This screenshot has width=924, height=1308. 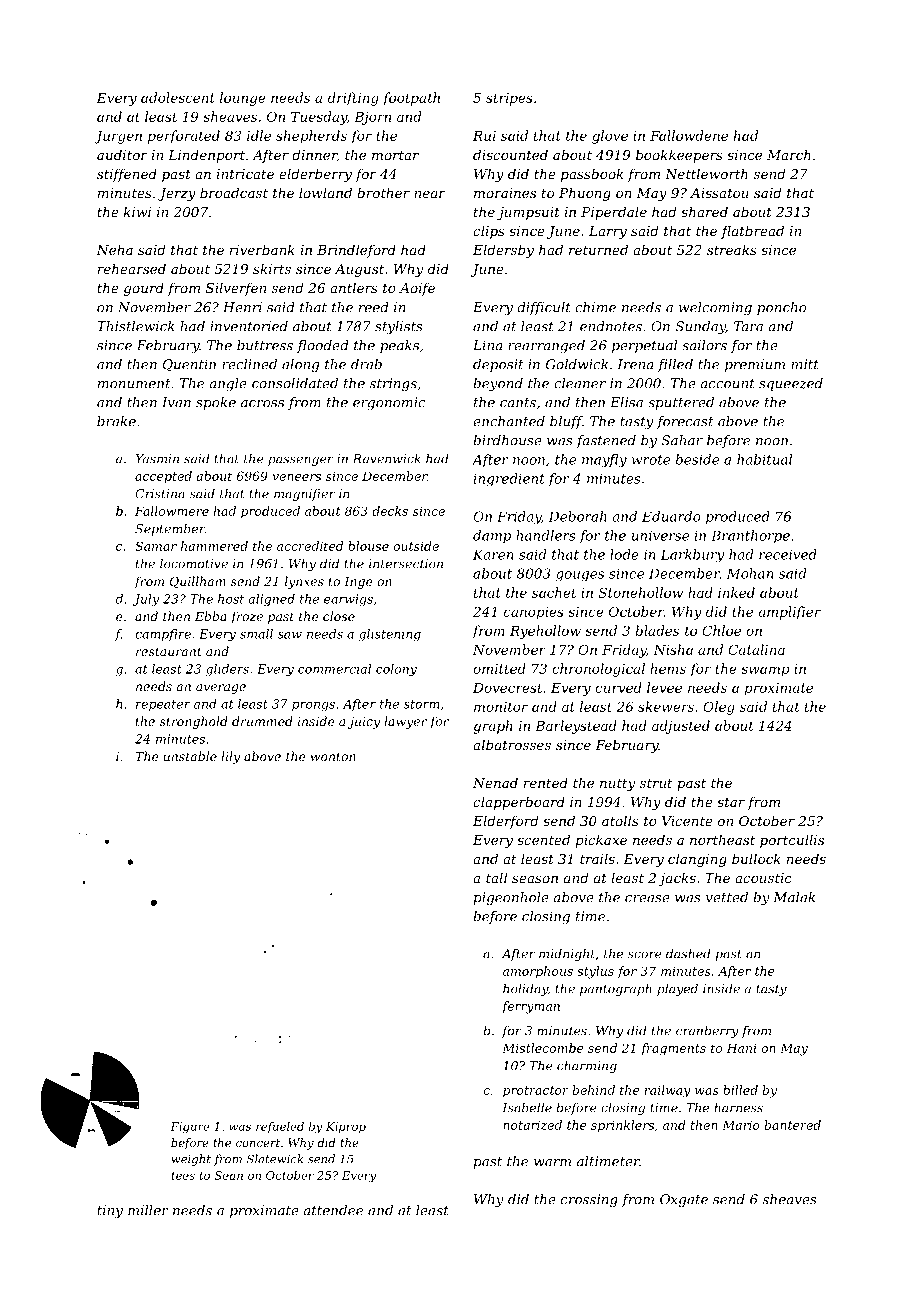 What do you see at coordinates (740, 1090) in the screenshot?
I see `billed` at bounding box center [740, 1090].
